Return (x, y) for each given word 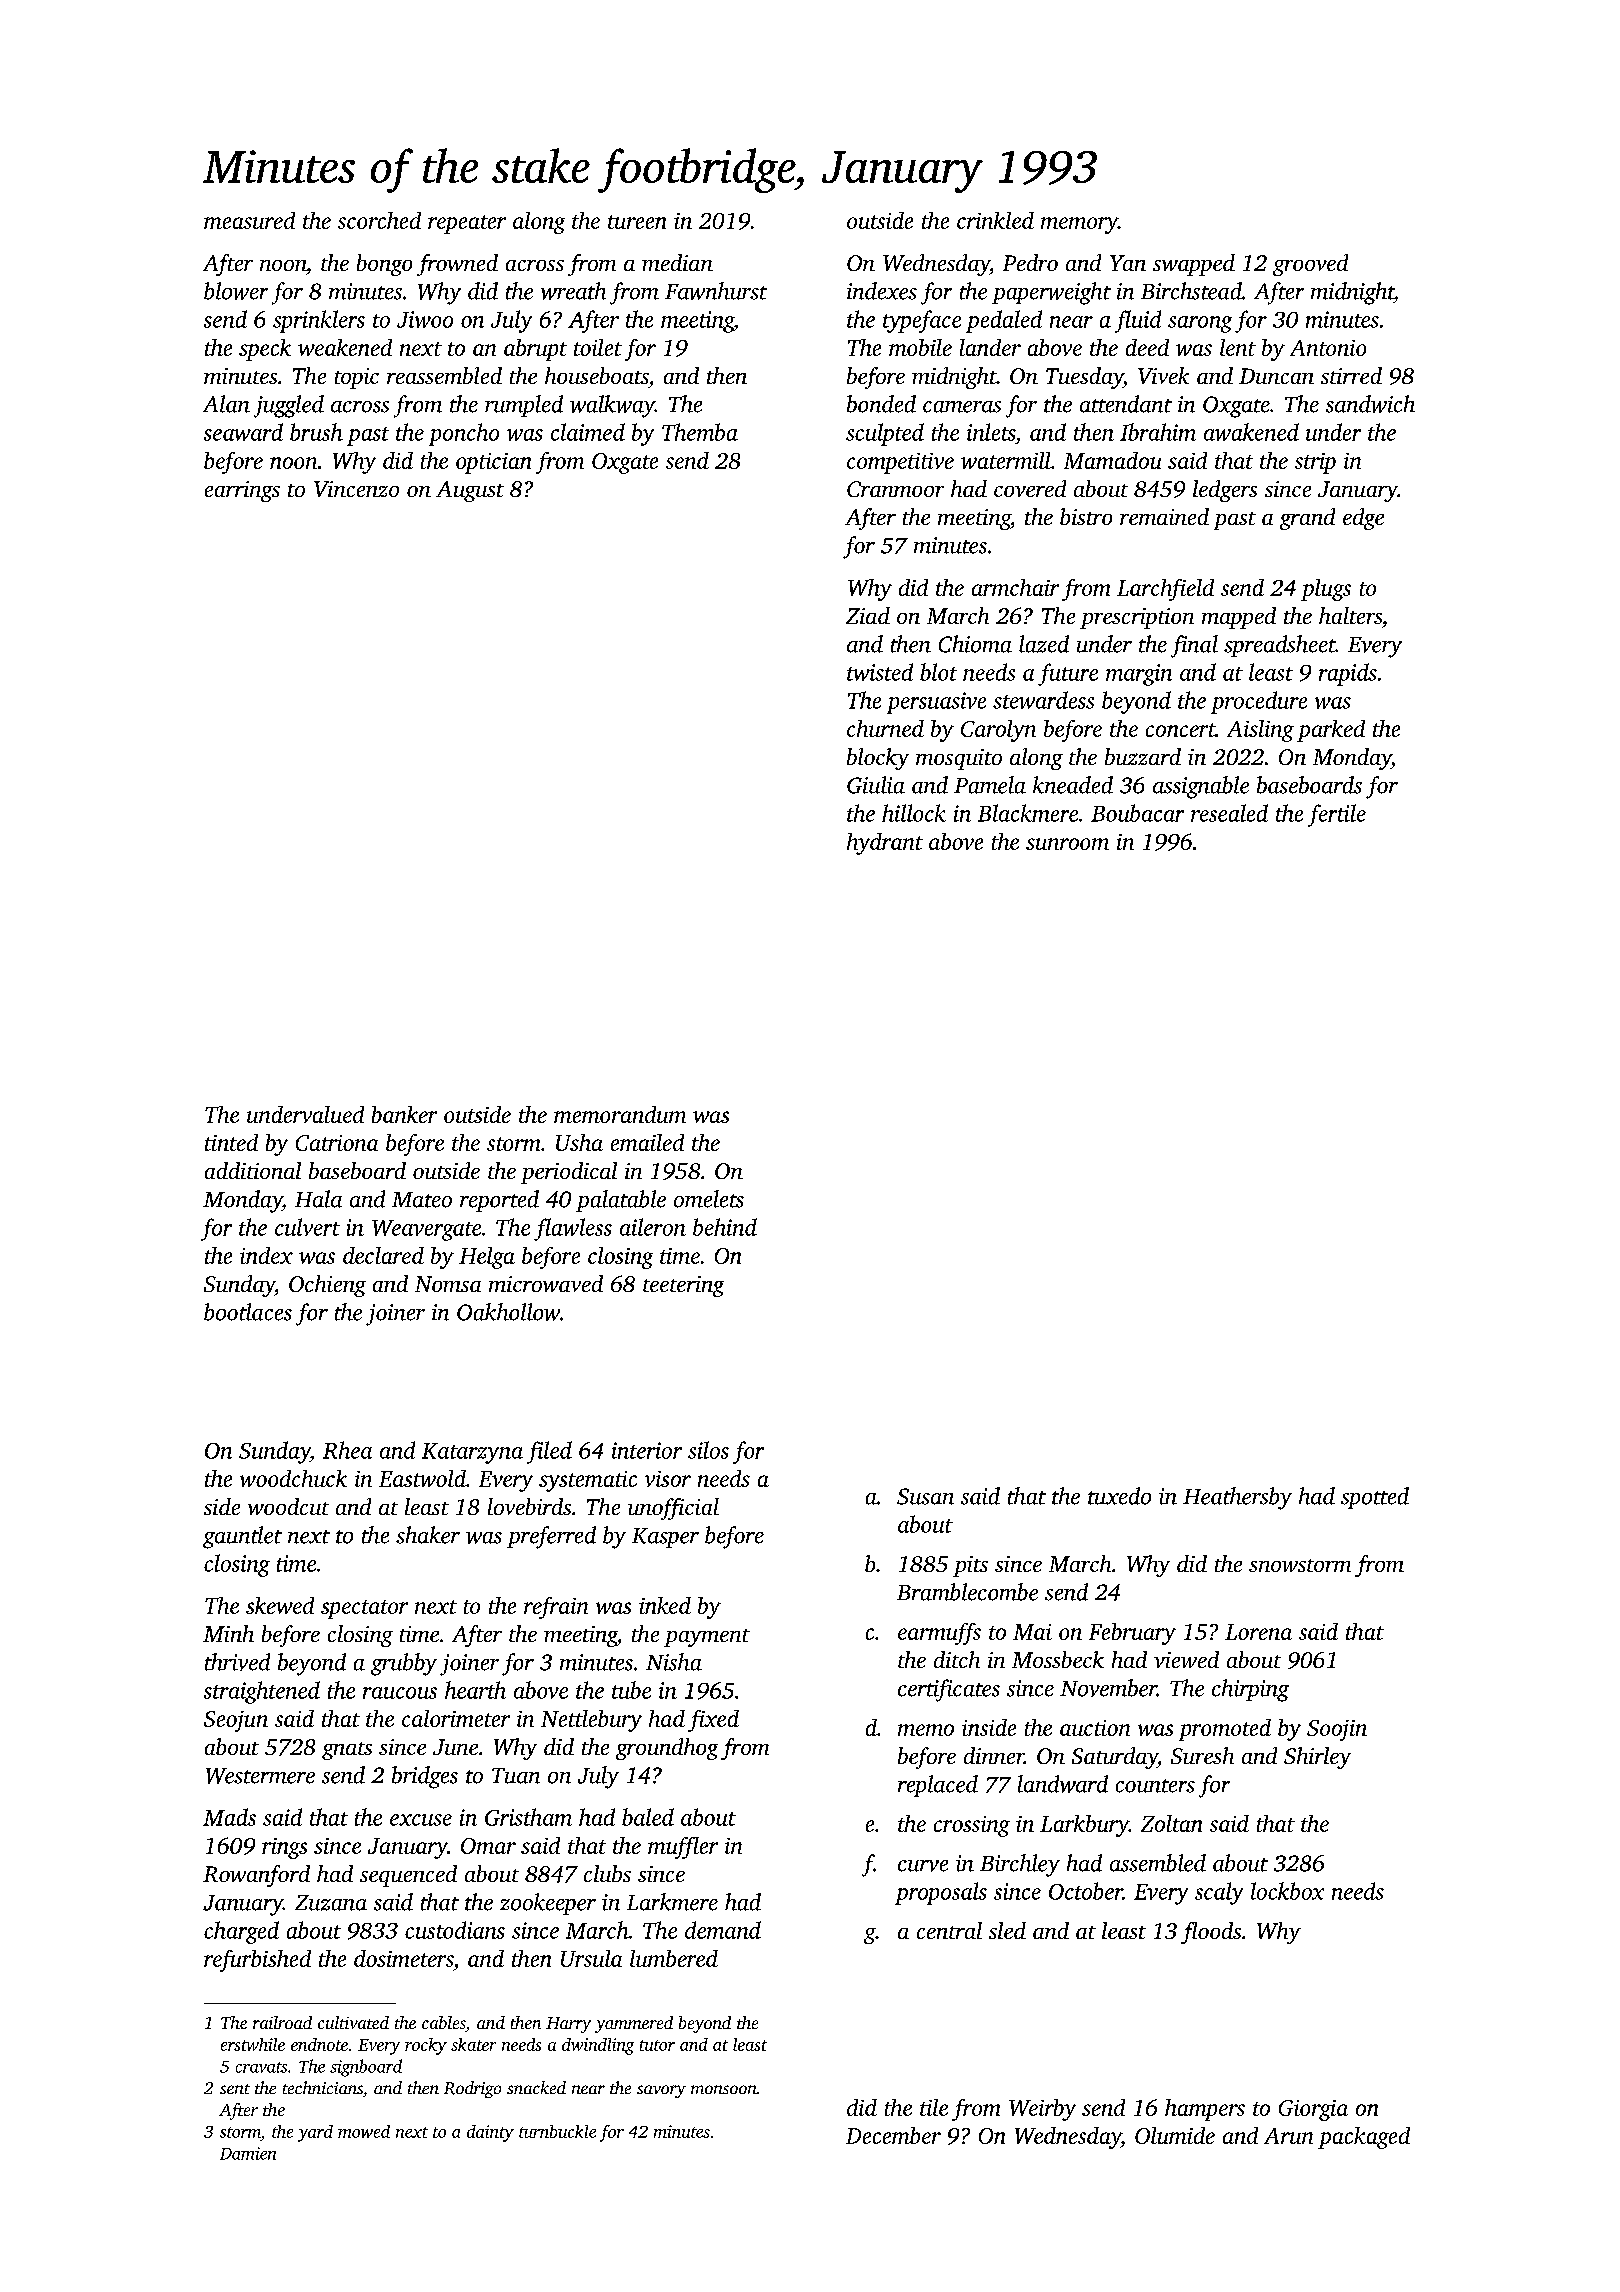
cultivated (353, 2022)
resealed (1229, 813)
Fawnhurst (716, 291)
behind (725, 1227)
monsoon (724, 2089)
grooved (1310, 265)
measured (249, 220)
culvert (307, 1227)
